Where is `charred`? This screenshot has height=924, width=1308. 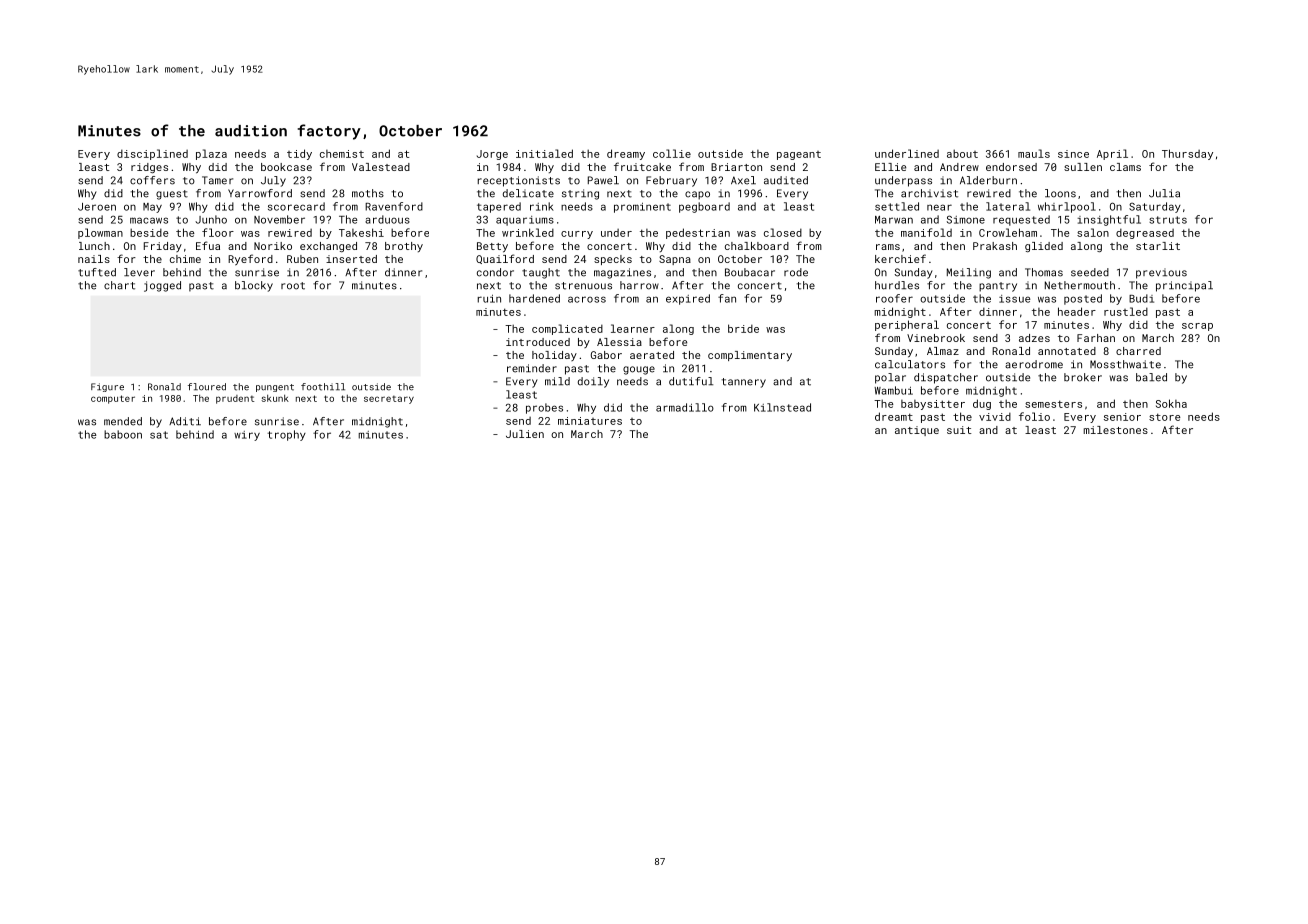 charred is located at coordinates (1138, 351).
